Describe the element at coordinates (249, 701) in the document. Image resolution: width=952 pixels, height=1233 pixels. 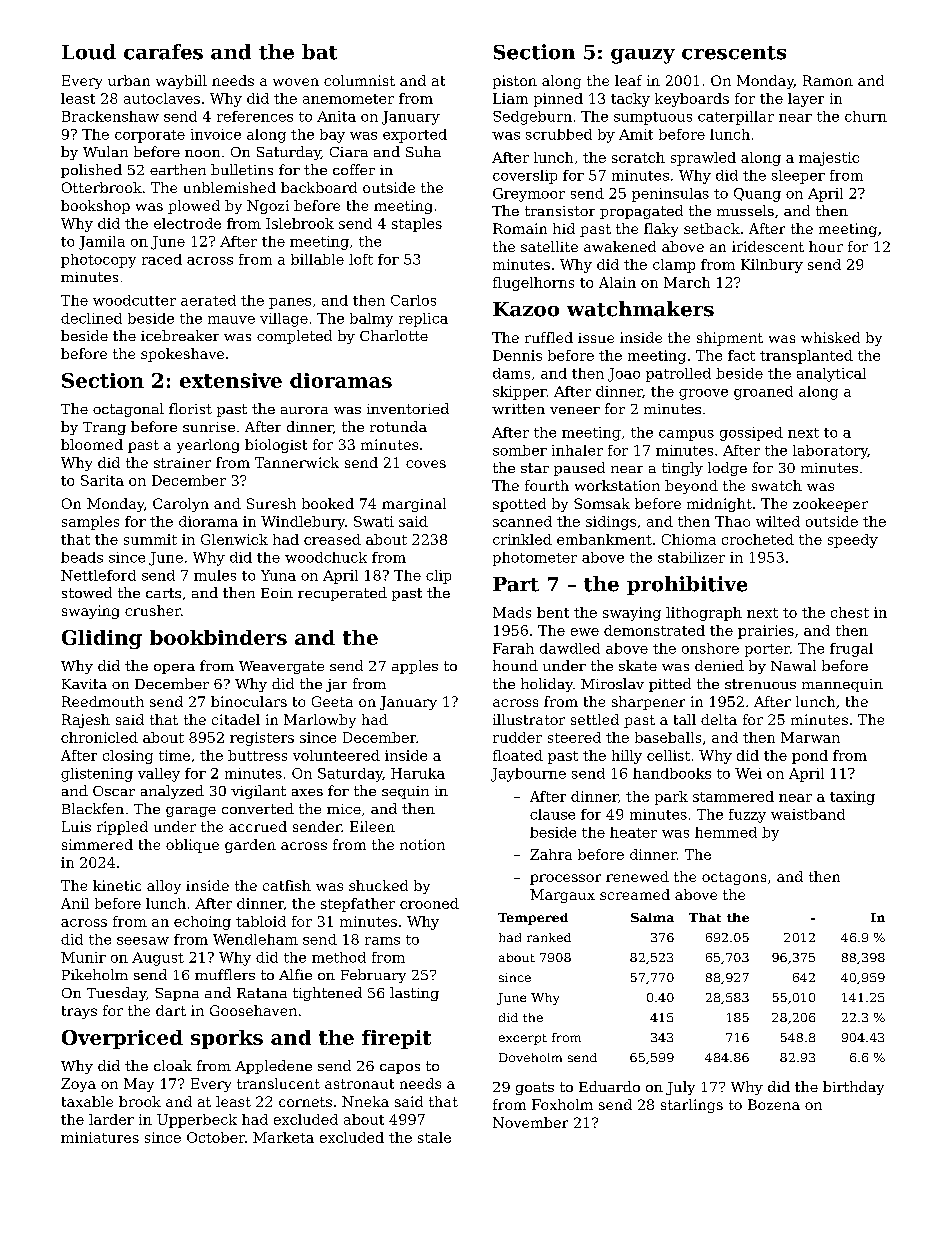
I see `binoculars` at that location.
